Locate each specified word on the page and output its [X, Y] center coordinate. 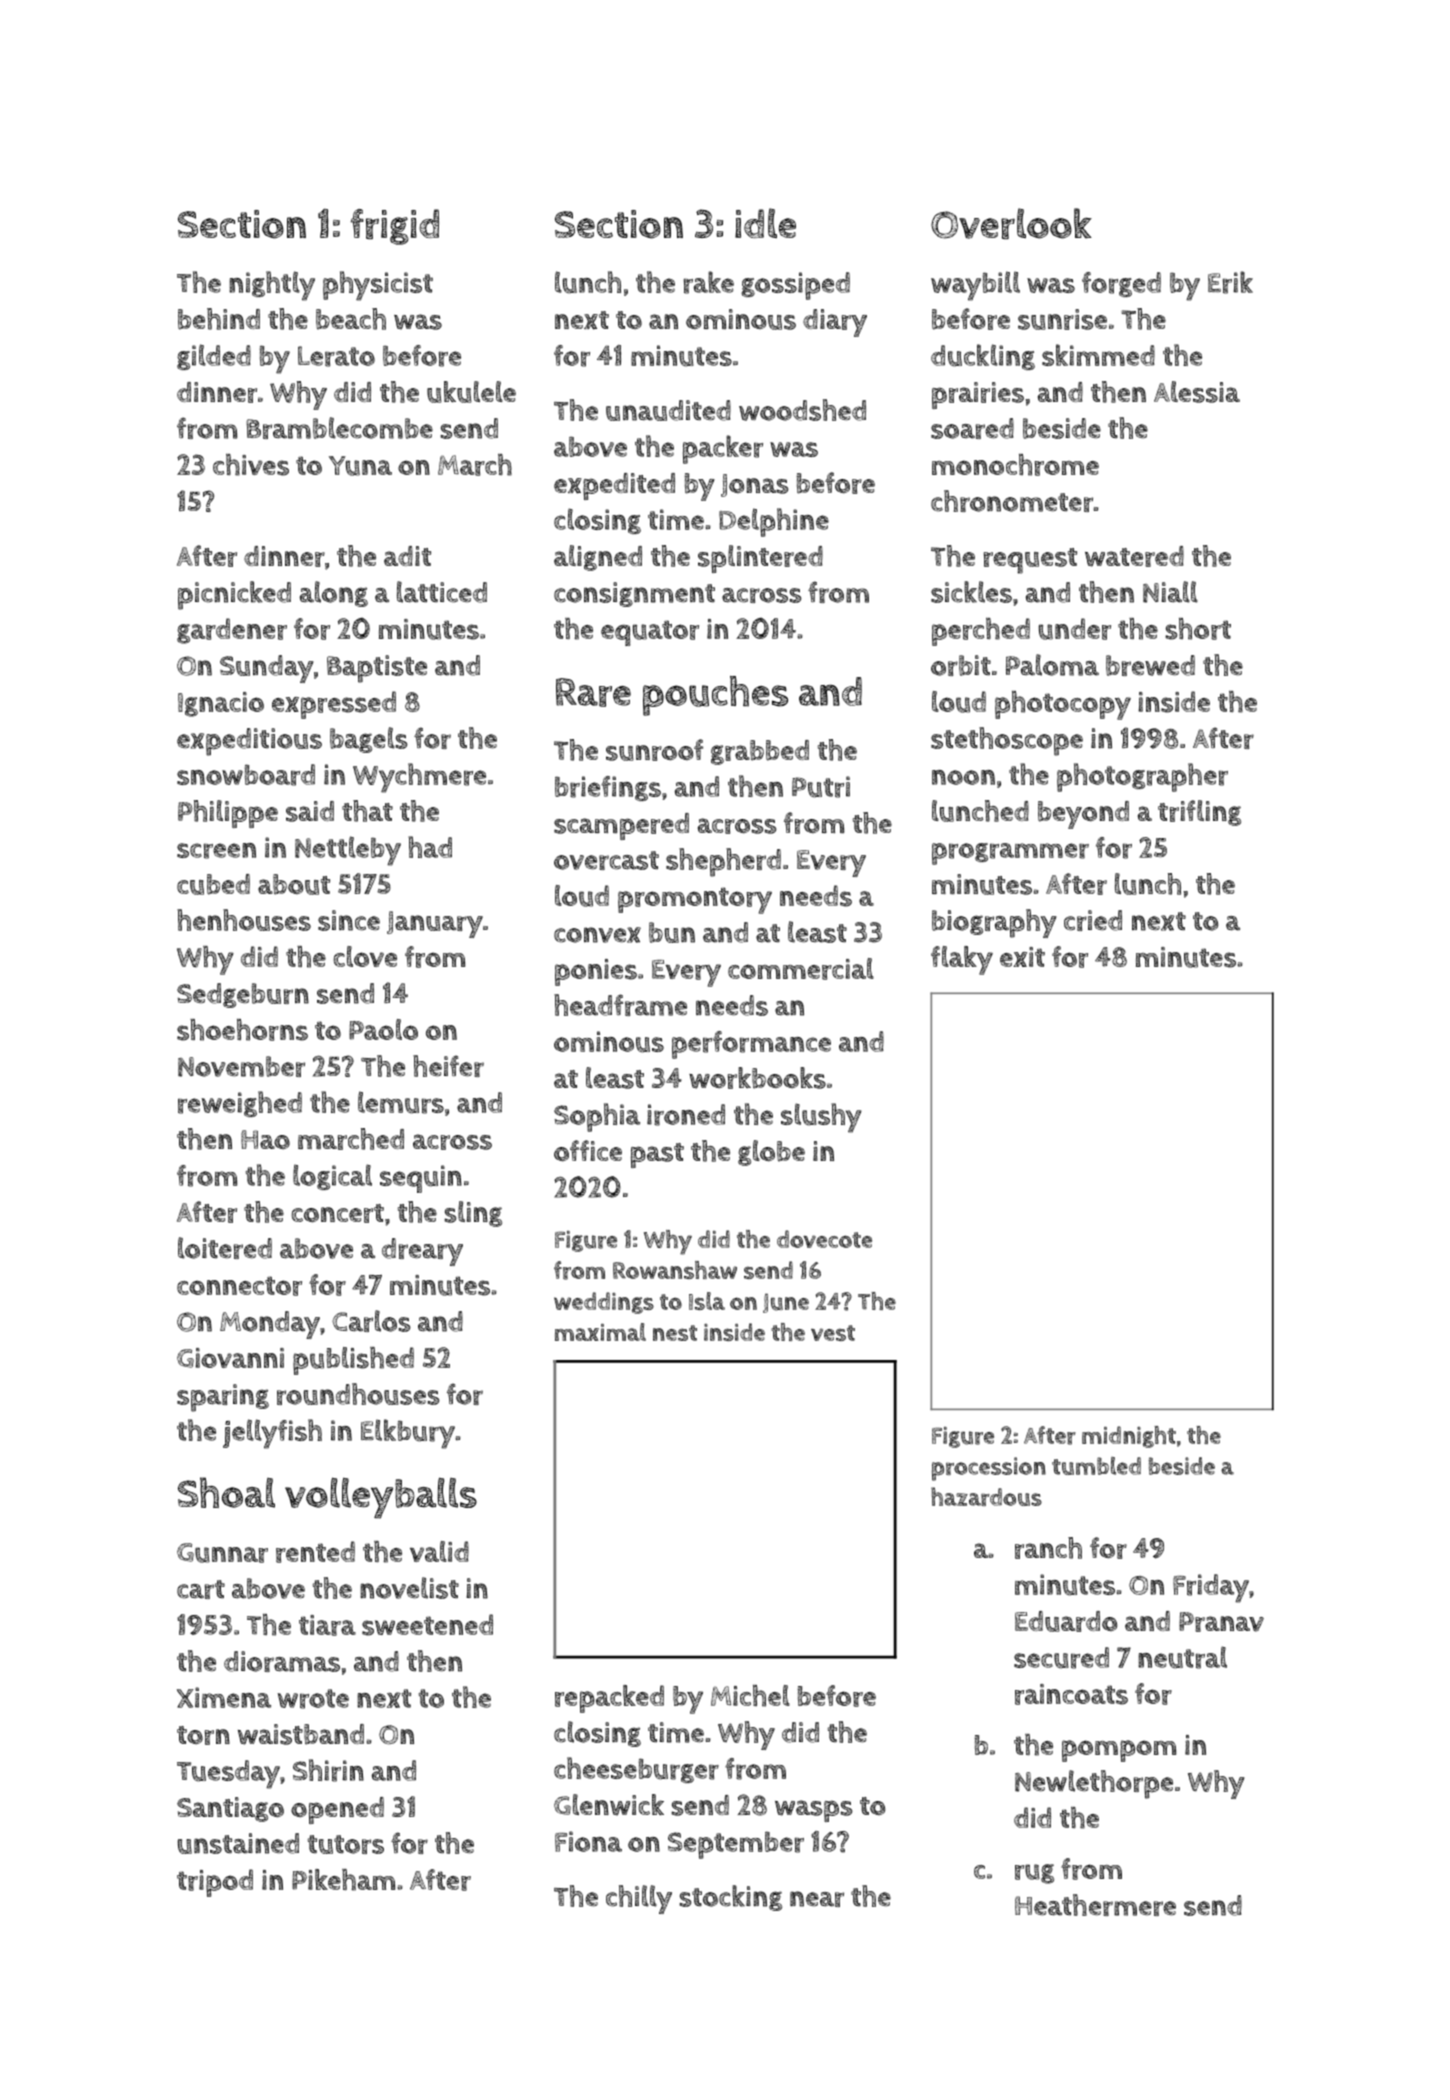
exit [1022, 957]
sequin [421, 1179]
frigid [395, 227]
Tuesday [228, 1774]
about [294, 884]
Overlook [1011, 223]
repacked [609, 1699]
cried [1093, 920]
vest [833, 1333]
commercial [801, 969]
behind [219, 319]
